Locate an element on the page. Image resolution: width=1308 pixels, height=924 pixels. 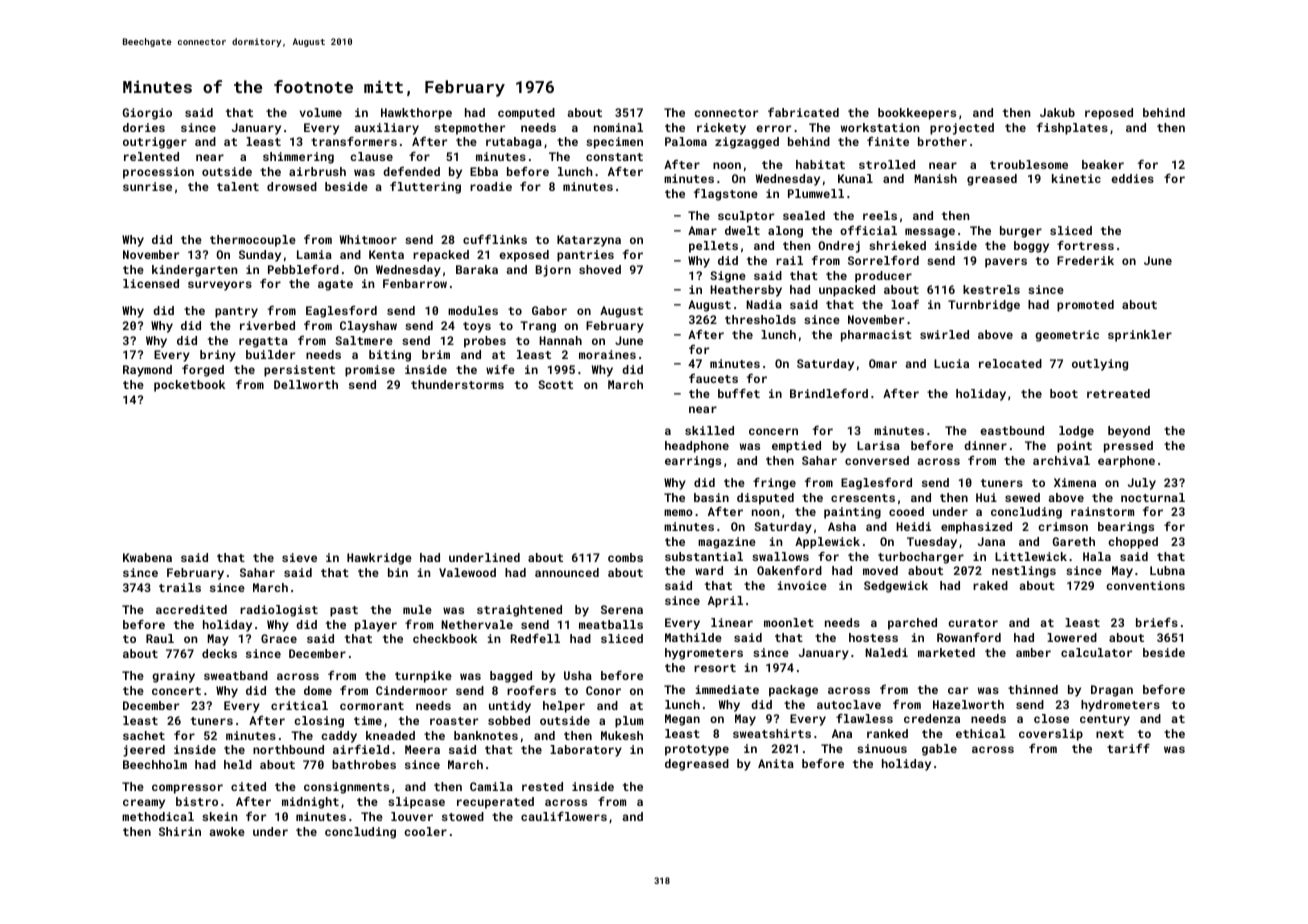
Scott is located at coordinates (555, 384).
